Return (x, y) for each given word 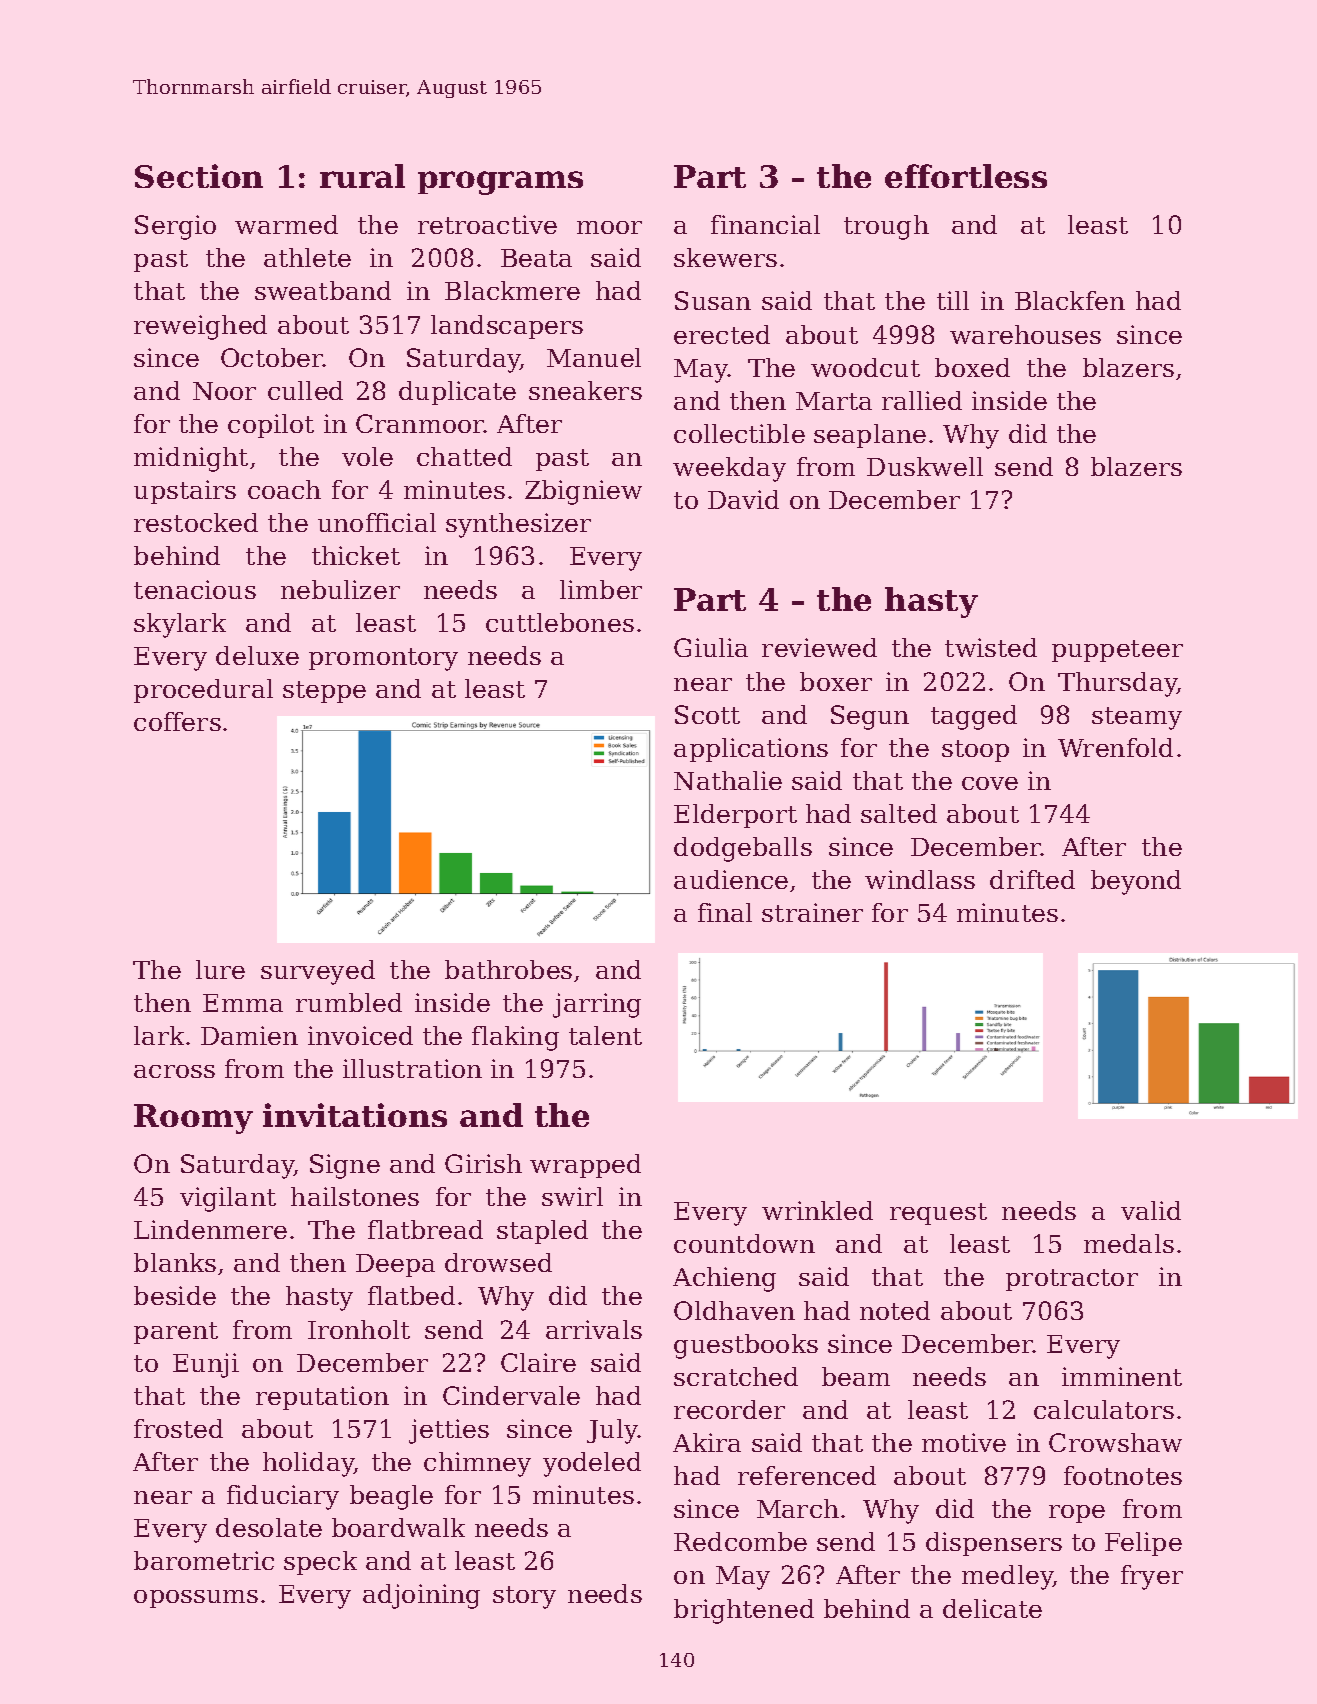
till (953, 300)
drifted (1032, 879)
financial (765, 224)
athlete (307, 257)
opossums (196, 1599)
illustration (412, 1068)
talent (605, 1035)
